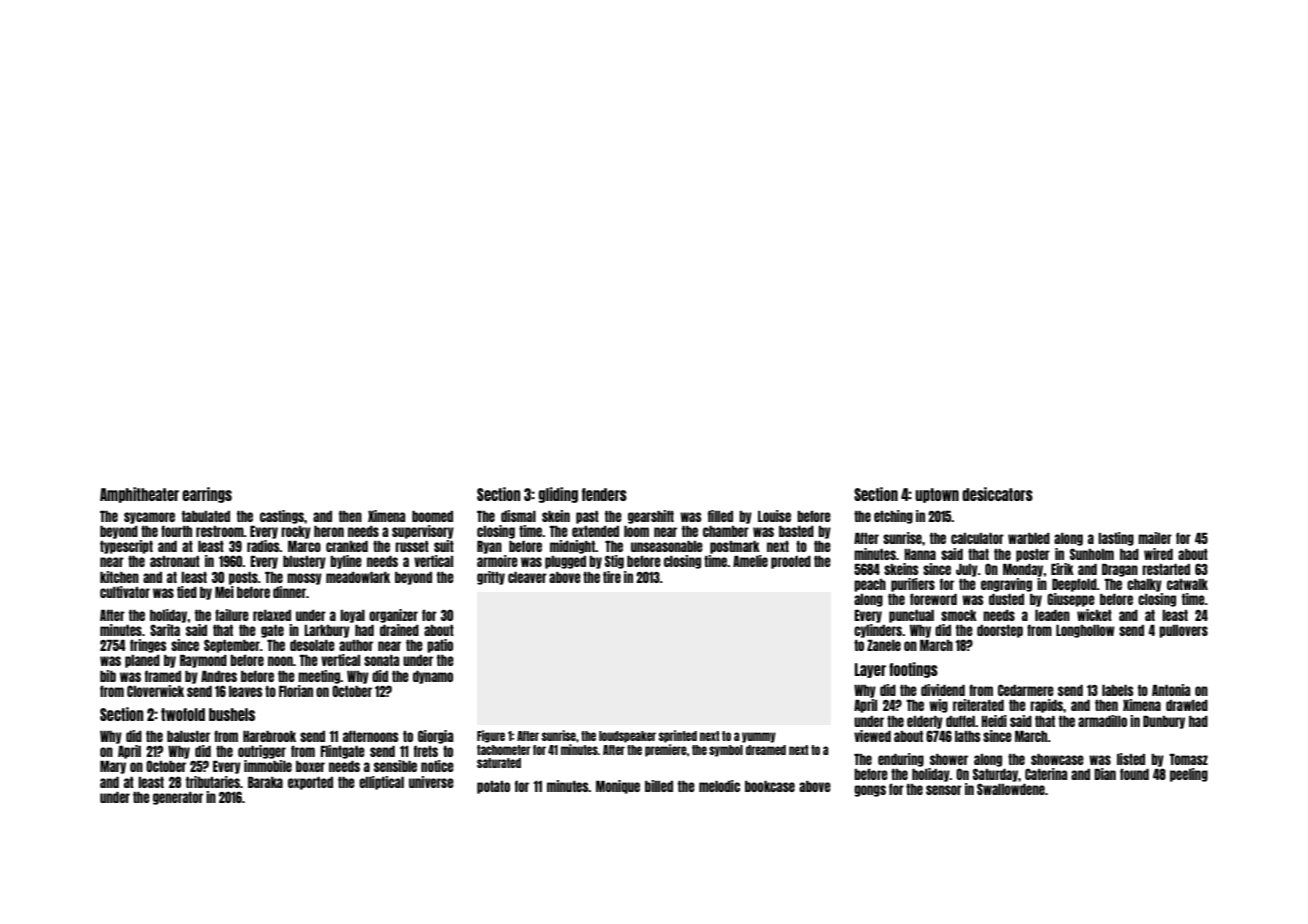 This screenshot has width=1308, height=924. What do you see at coordinates (1120, 570) in the screenshot?
I see `Dragan` at bounding box center [1120, 570].
